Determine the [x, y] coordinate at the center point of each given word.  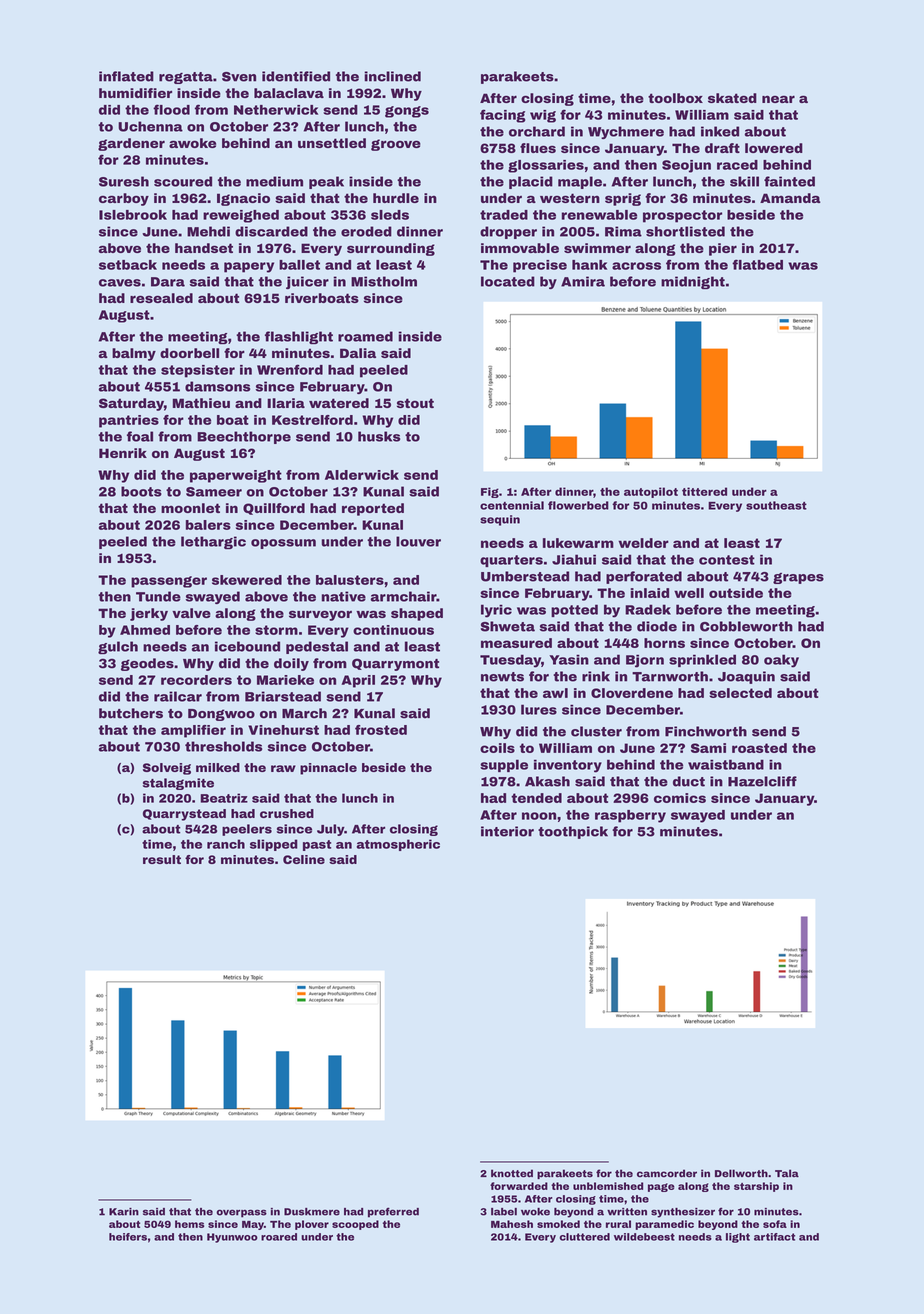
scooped [355, 1225]
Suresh [124, 181]
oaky [781, 661]
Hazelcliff [762, 781]
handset [204, 248]
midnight [693, 282]
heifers [128, 1237]
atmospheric [398, 845]
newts [502, 677]
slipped [274, 845]
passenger [169, 582]
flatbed [757, 264]
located [508, 281]
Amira [583, 281]
